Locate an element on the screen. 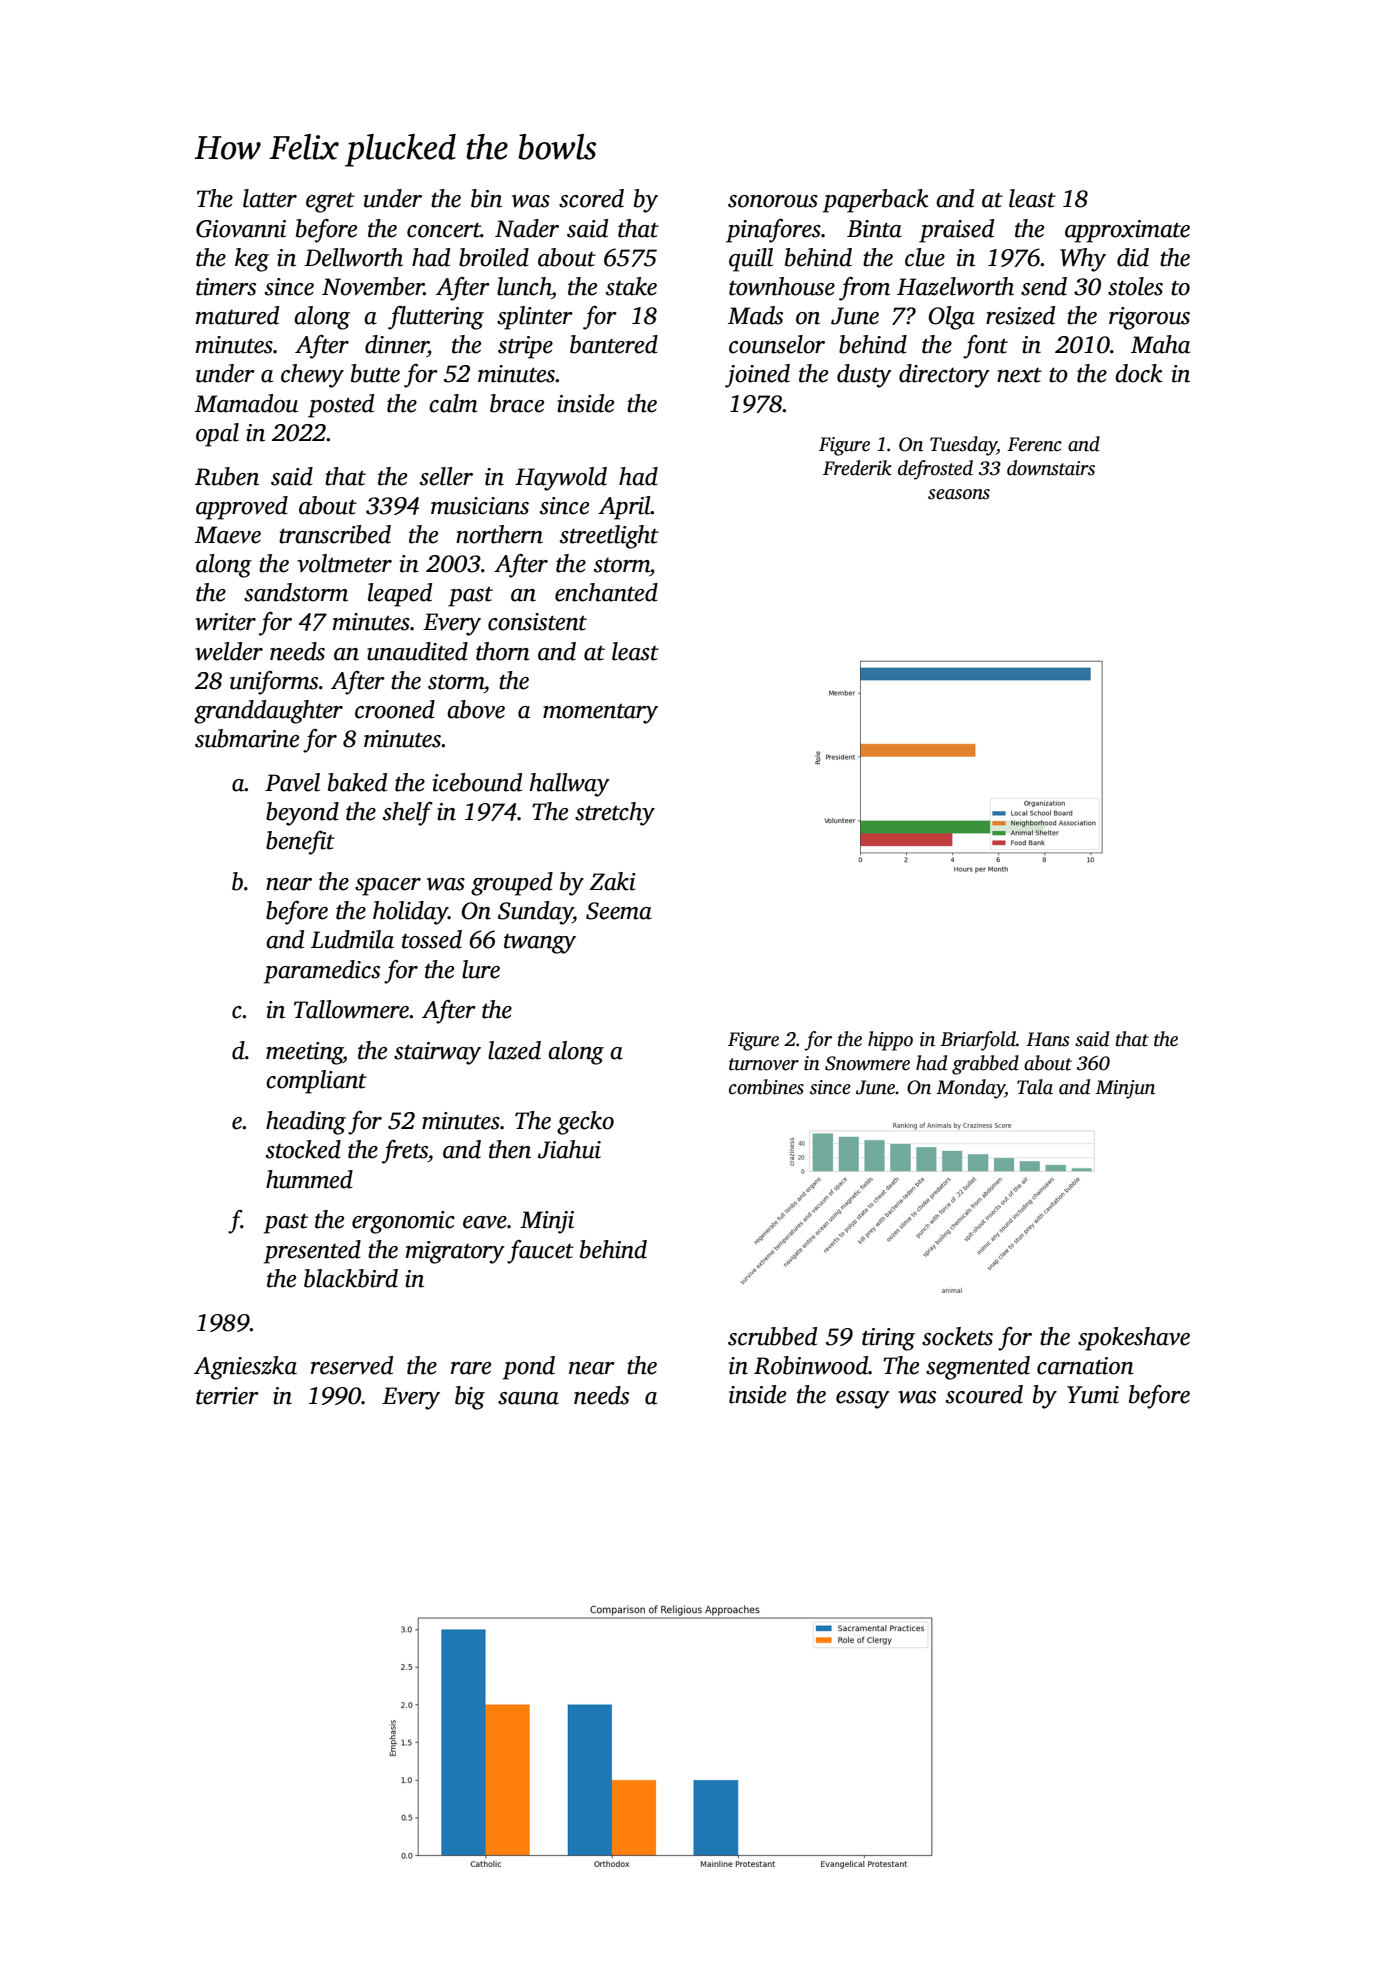  stretchy is located at coordinates (615, 814).
